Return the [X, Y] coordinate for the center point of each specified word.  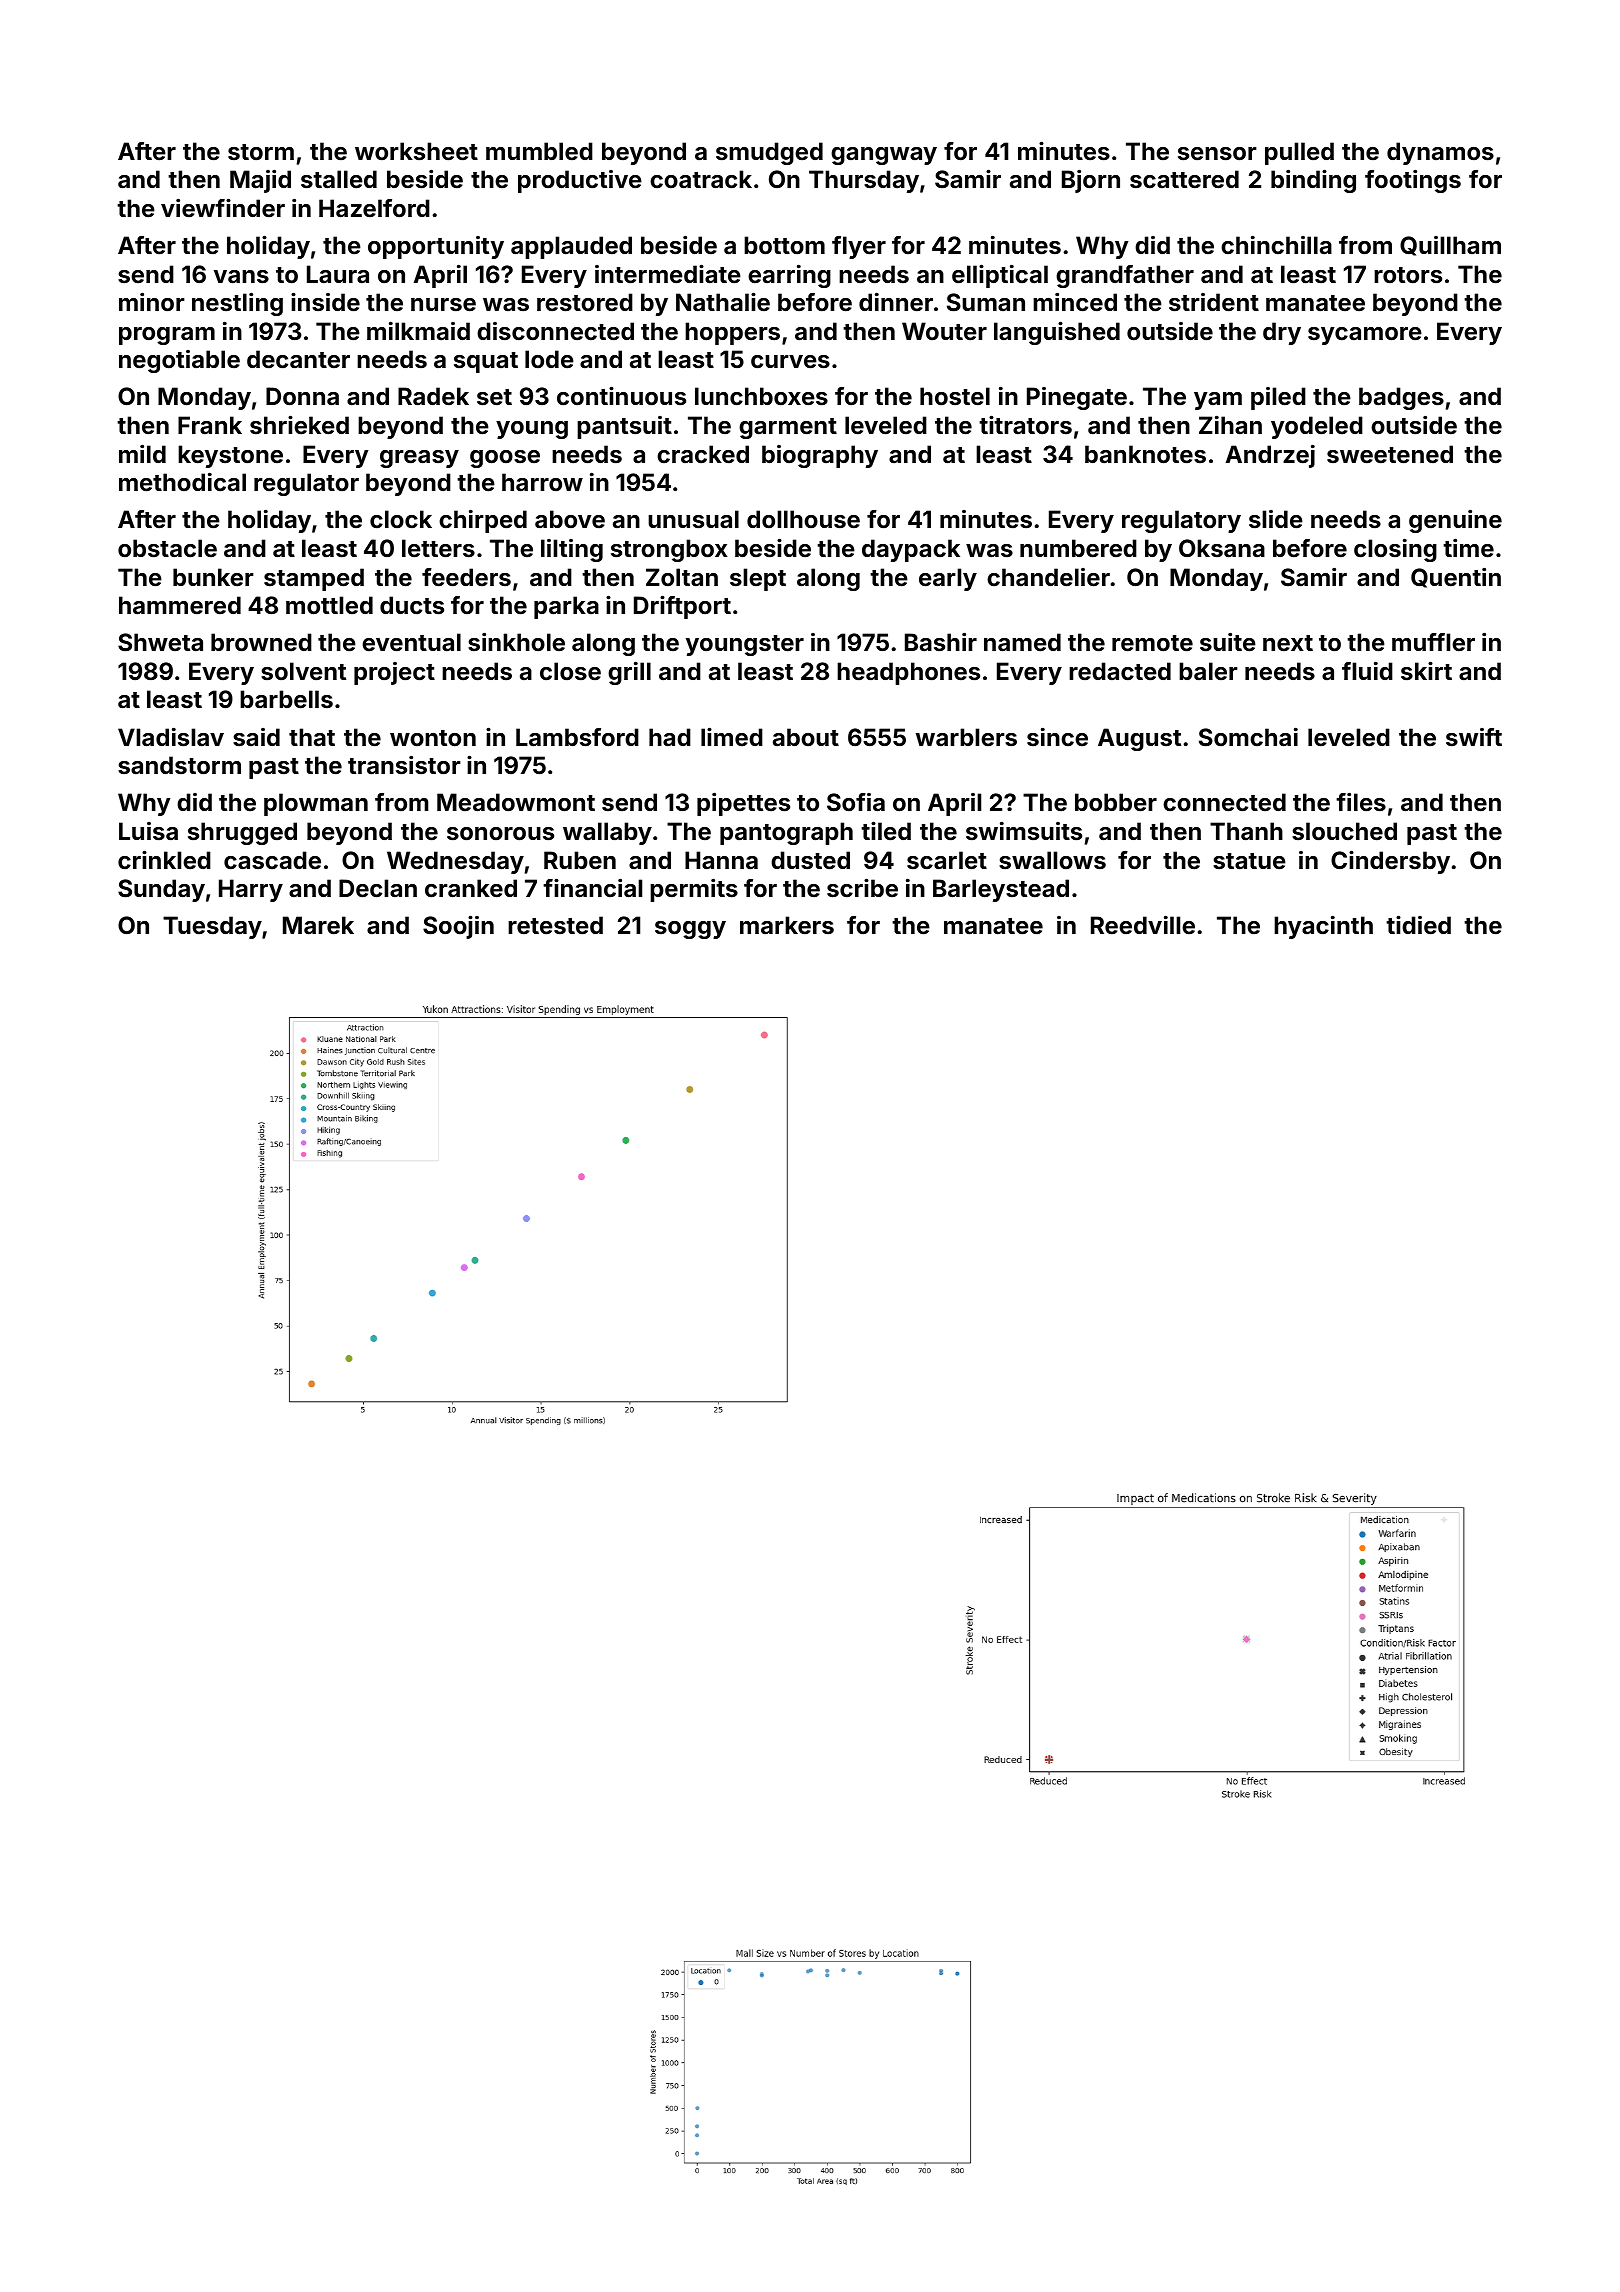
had [670, 737]
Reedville [1143, 925]
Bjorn [1091, 181]
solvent [303, 671]
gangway [884, 156]
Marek [318, 925]
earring [789, 276]
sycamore [1365, 336]
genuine [1455, 521]
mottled [329, 605]
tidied [1418, 925]
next [1288, 643]
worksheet [416, 151]
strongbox [669, 550]
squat [486, 362]
